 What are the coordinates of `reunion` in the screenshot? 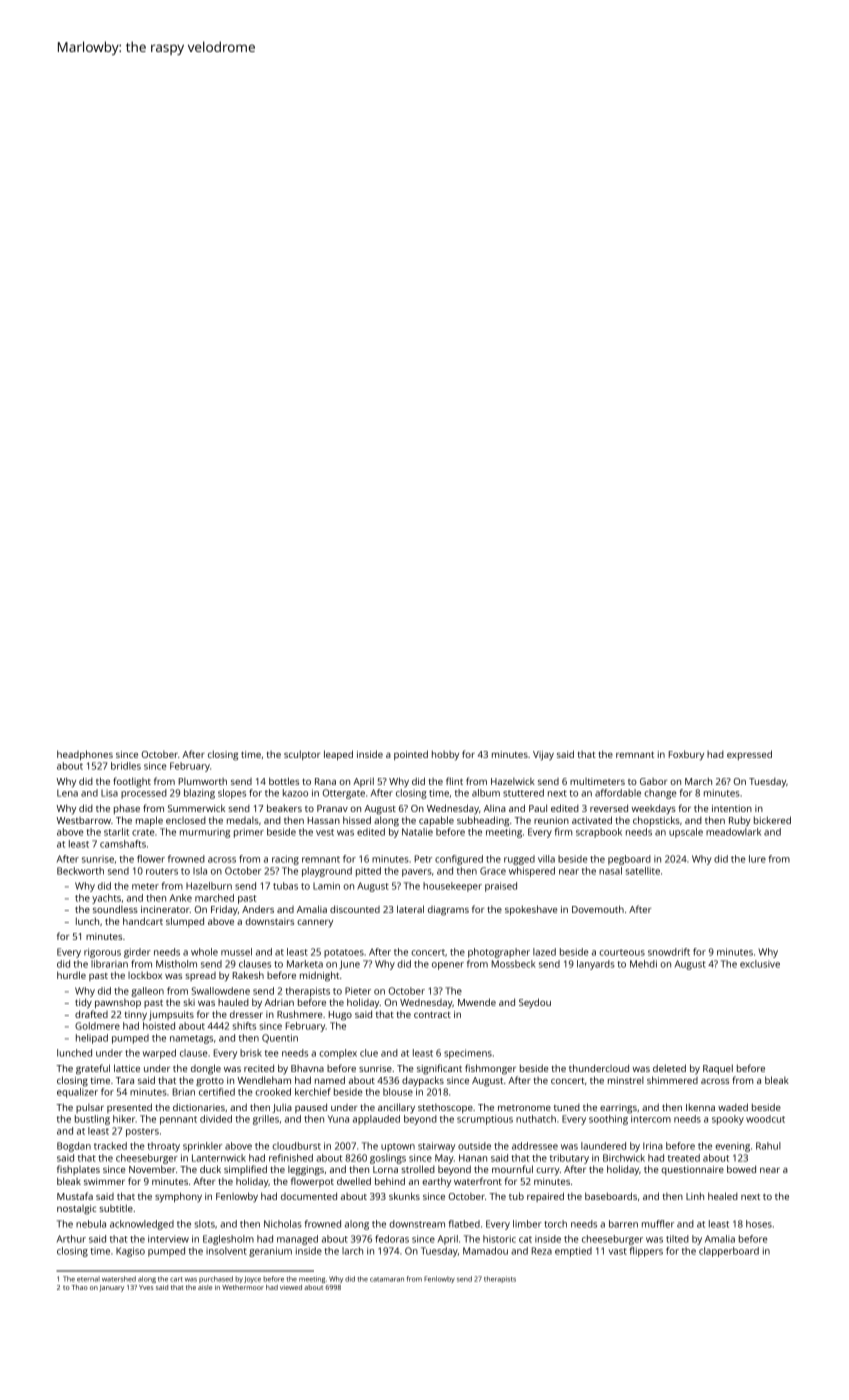 It's located at (551, 820).
